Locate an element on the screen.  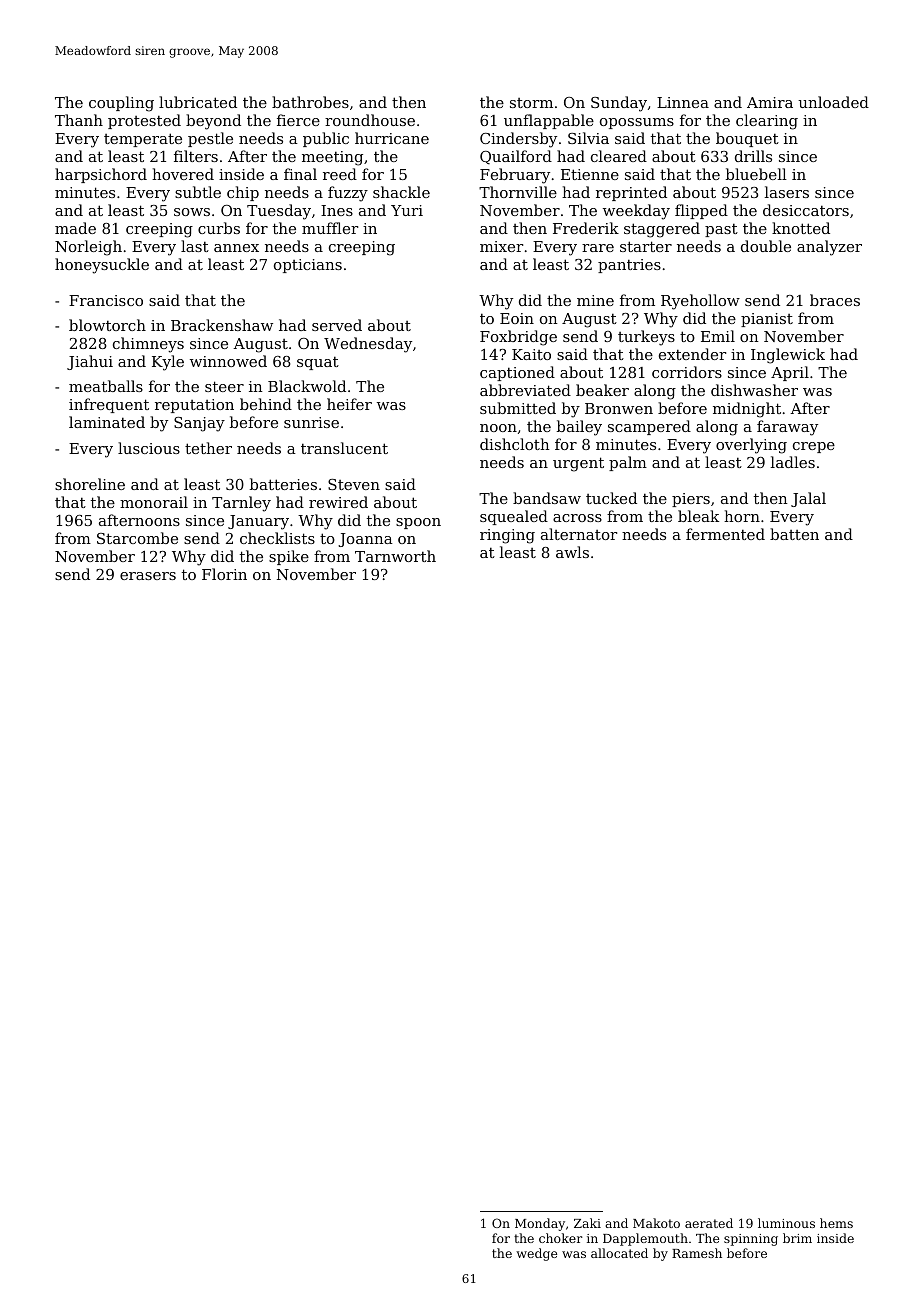
wedge is located at coordinates (536, 1254).
